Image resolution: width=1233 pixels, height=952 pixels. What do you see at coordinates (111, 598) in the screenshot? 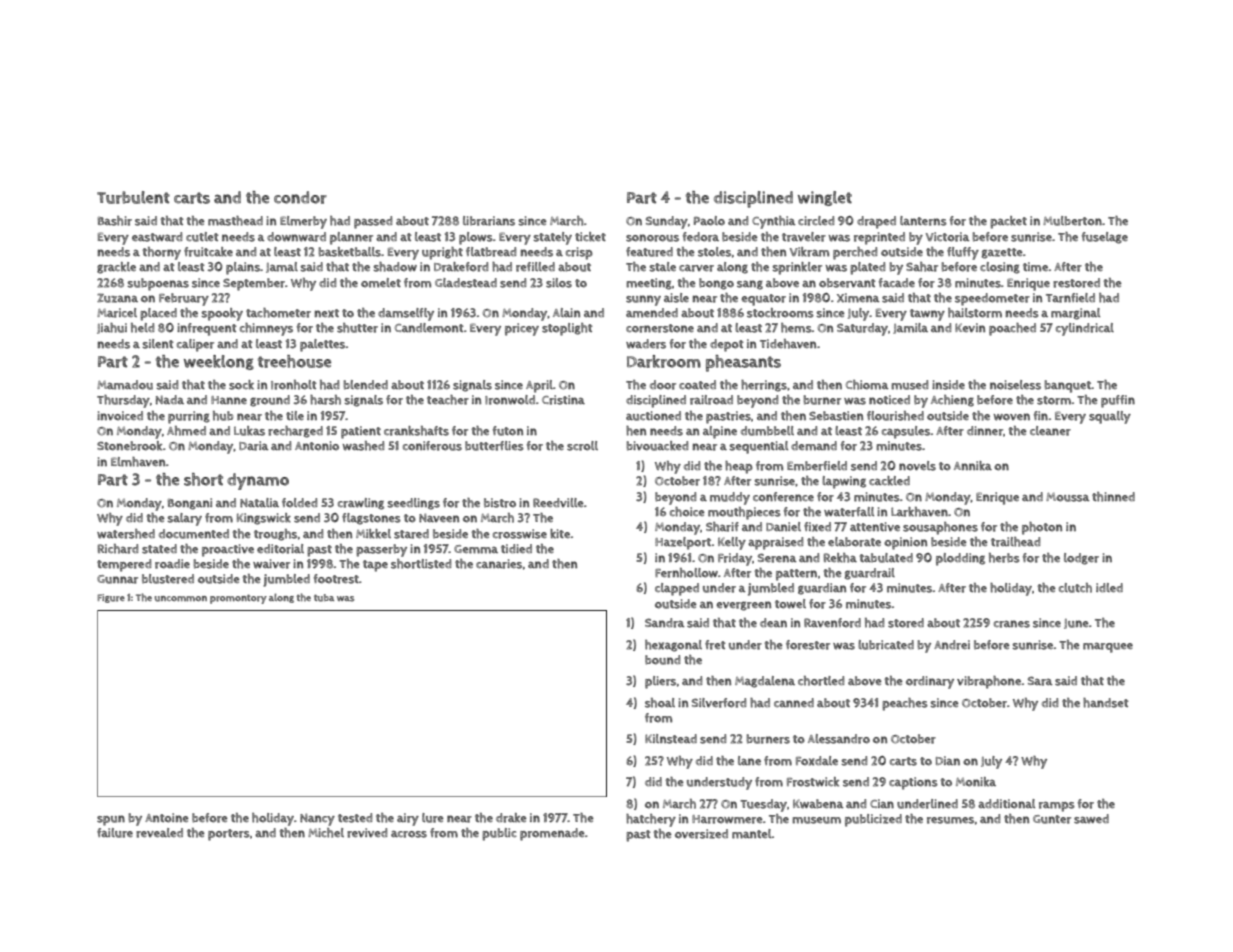
I see `Figure` at bounding box center [111, 598].
